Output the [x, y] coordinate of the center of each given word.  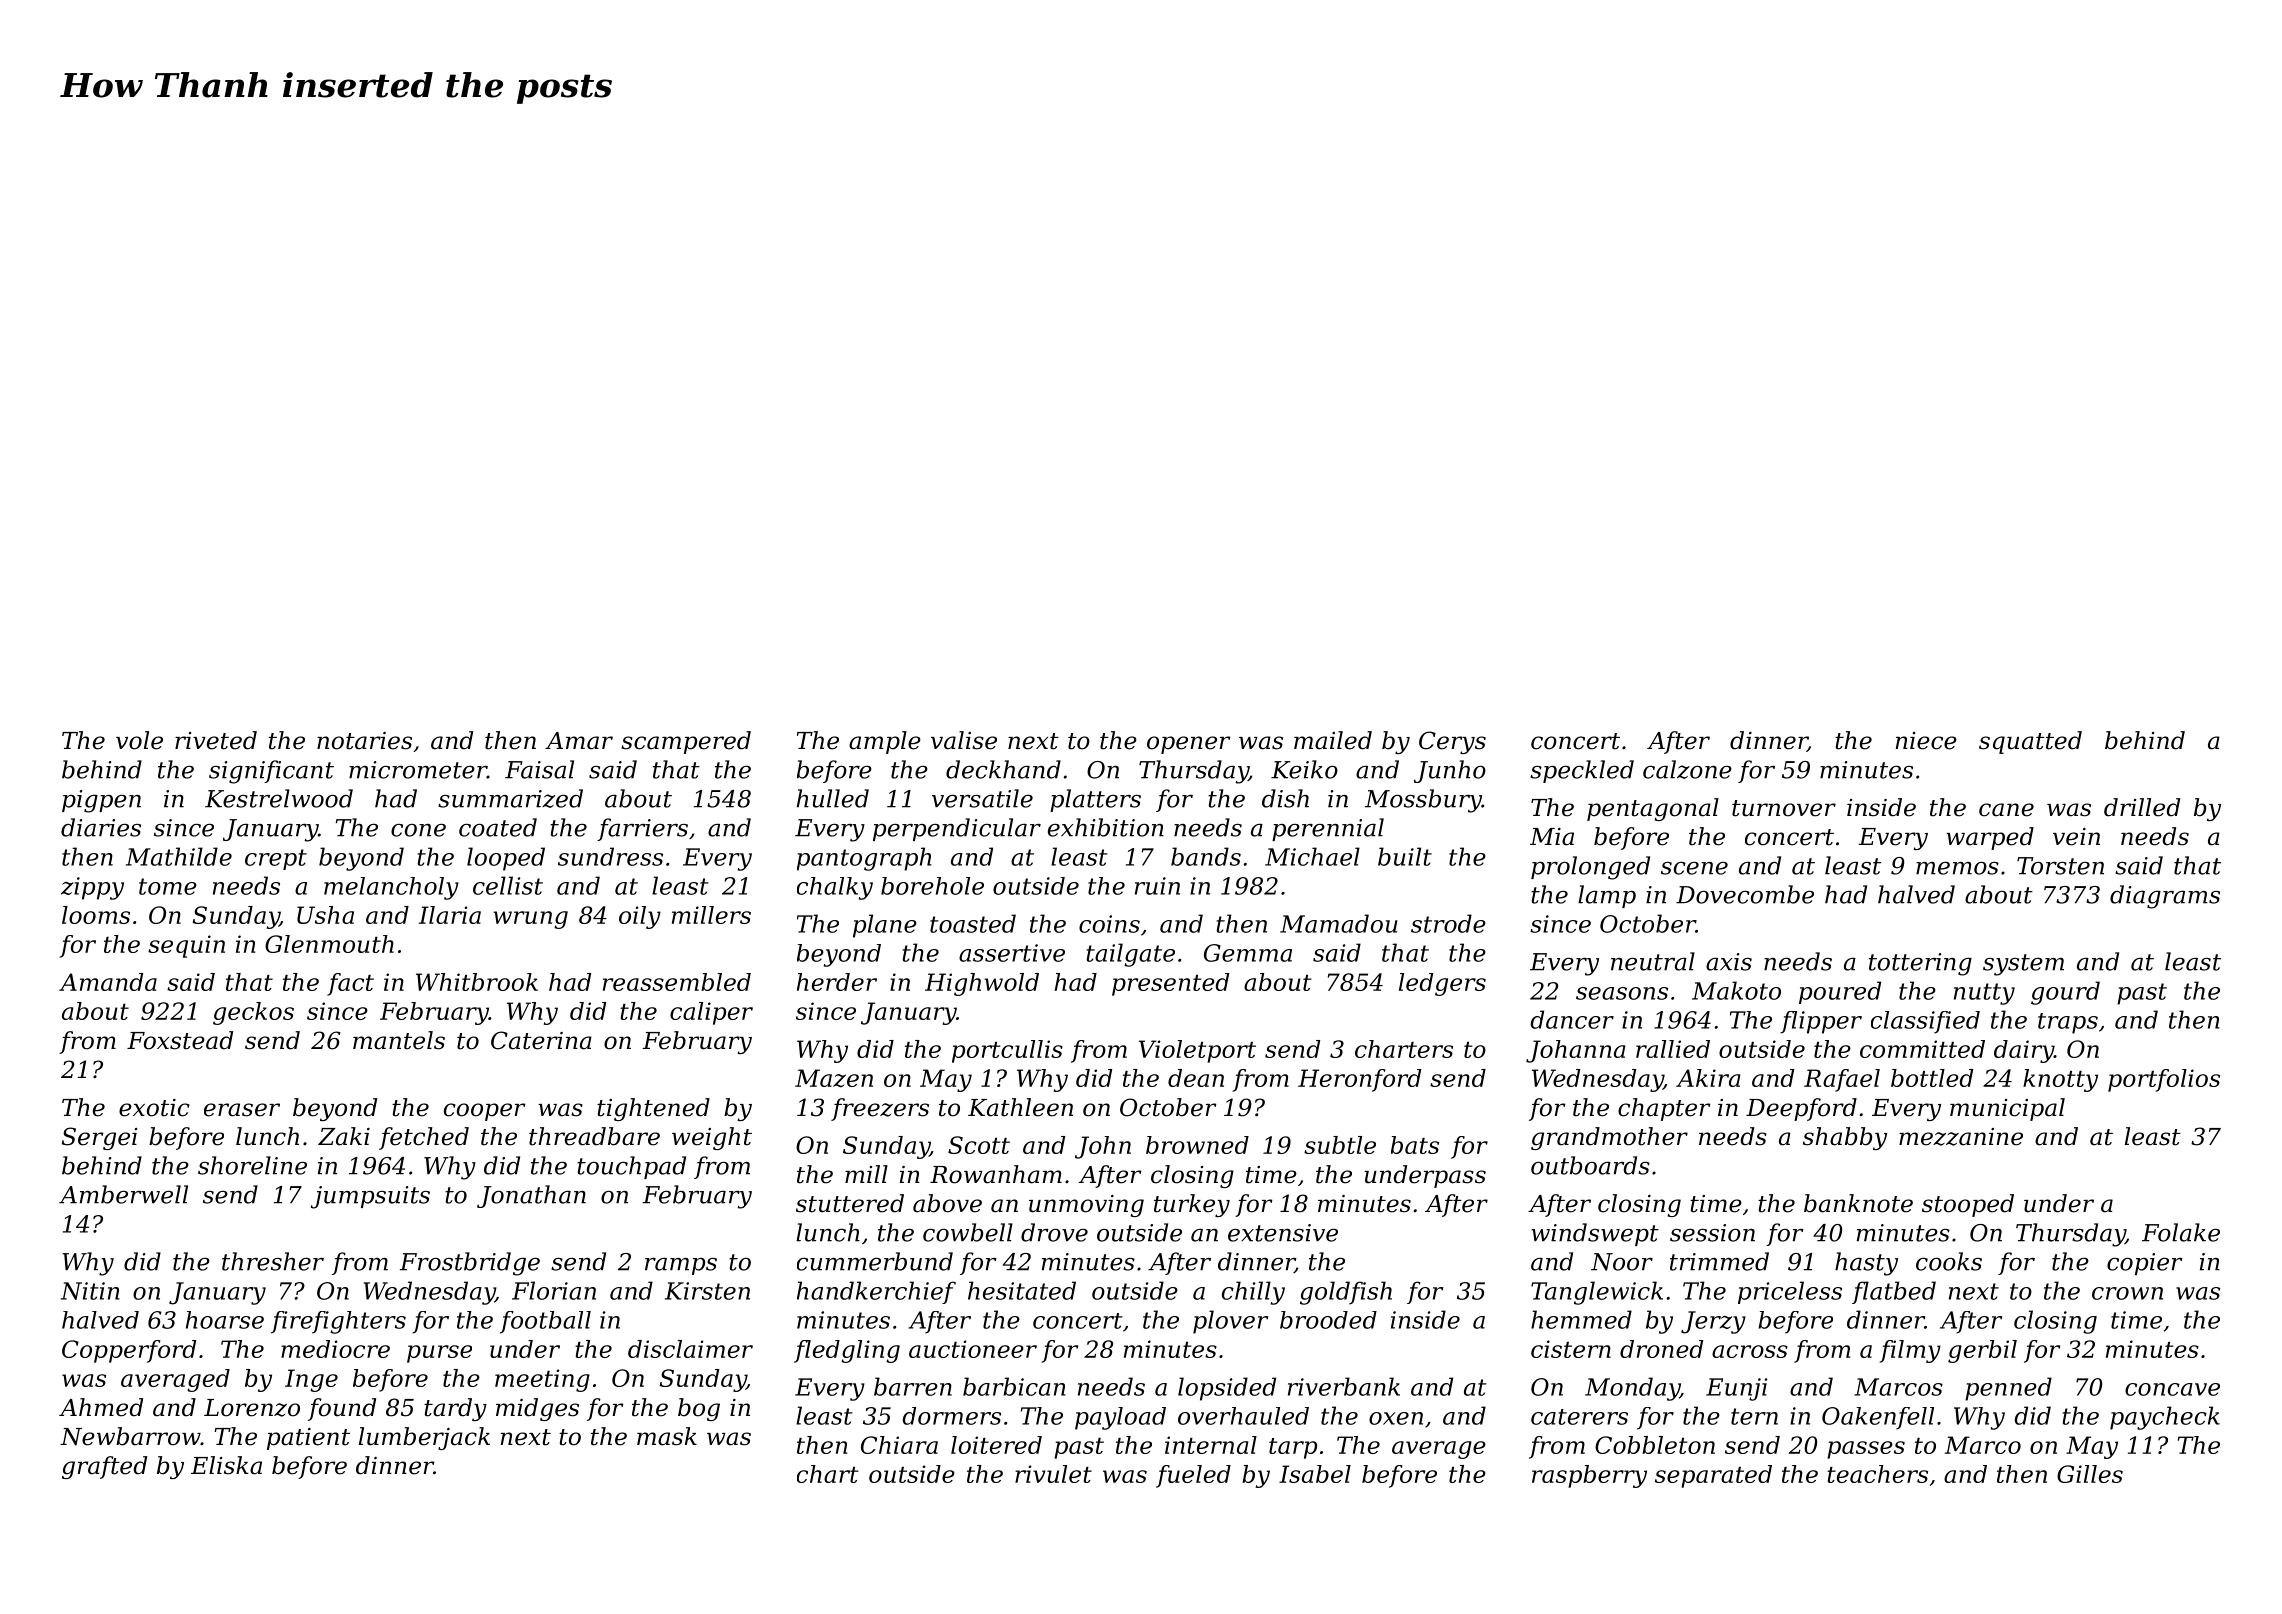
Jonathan [531, 1196]
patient [308, 1439]
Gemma [1248, 953]
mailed [1333, 740]
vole [139, 740]
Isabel [1315, 1474]
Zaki [344, 1136]
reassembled [677, 982]
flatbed [1894, 1292]
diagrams [2165, 897]
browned [1197, 1145]
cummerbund [875, 1261]
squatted [2030, 742]
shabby [1845, 1138]
